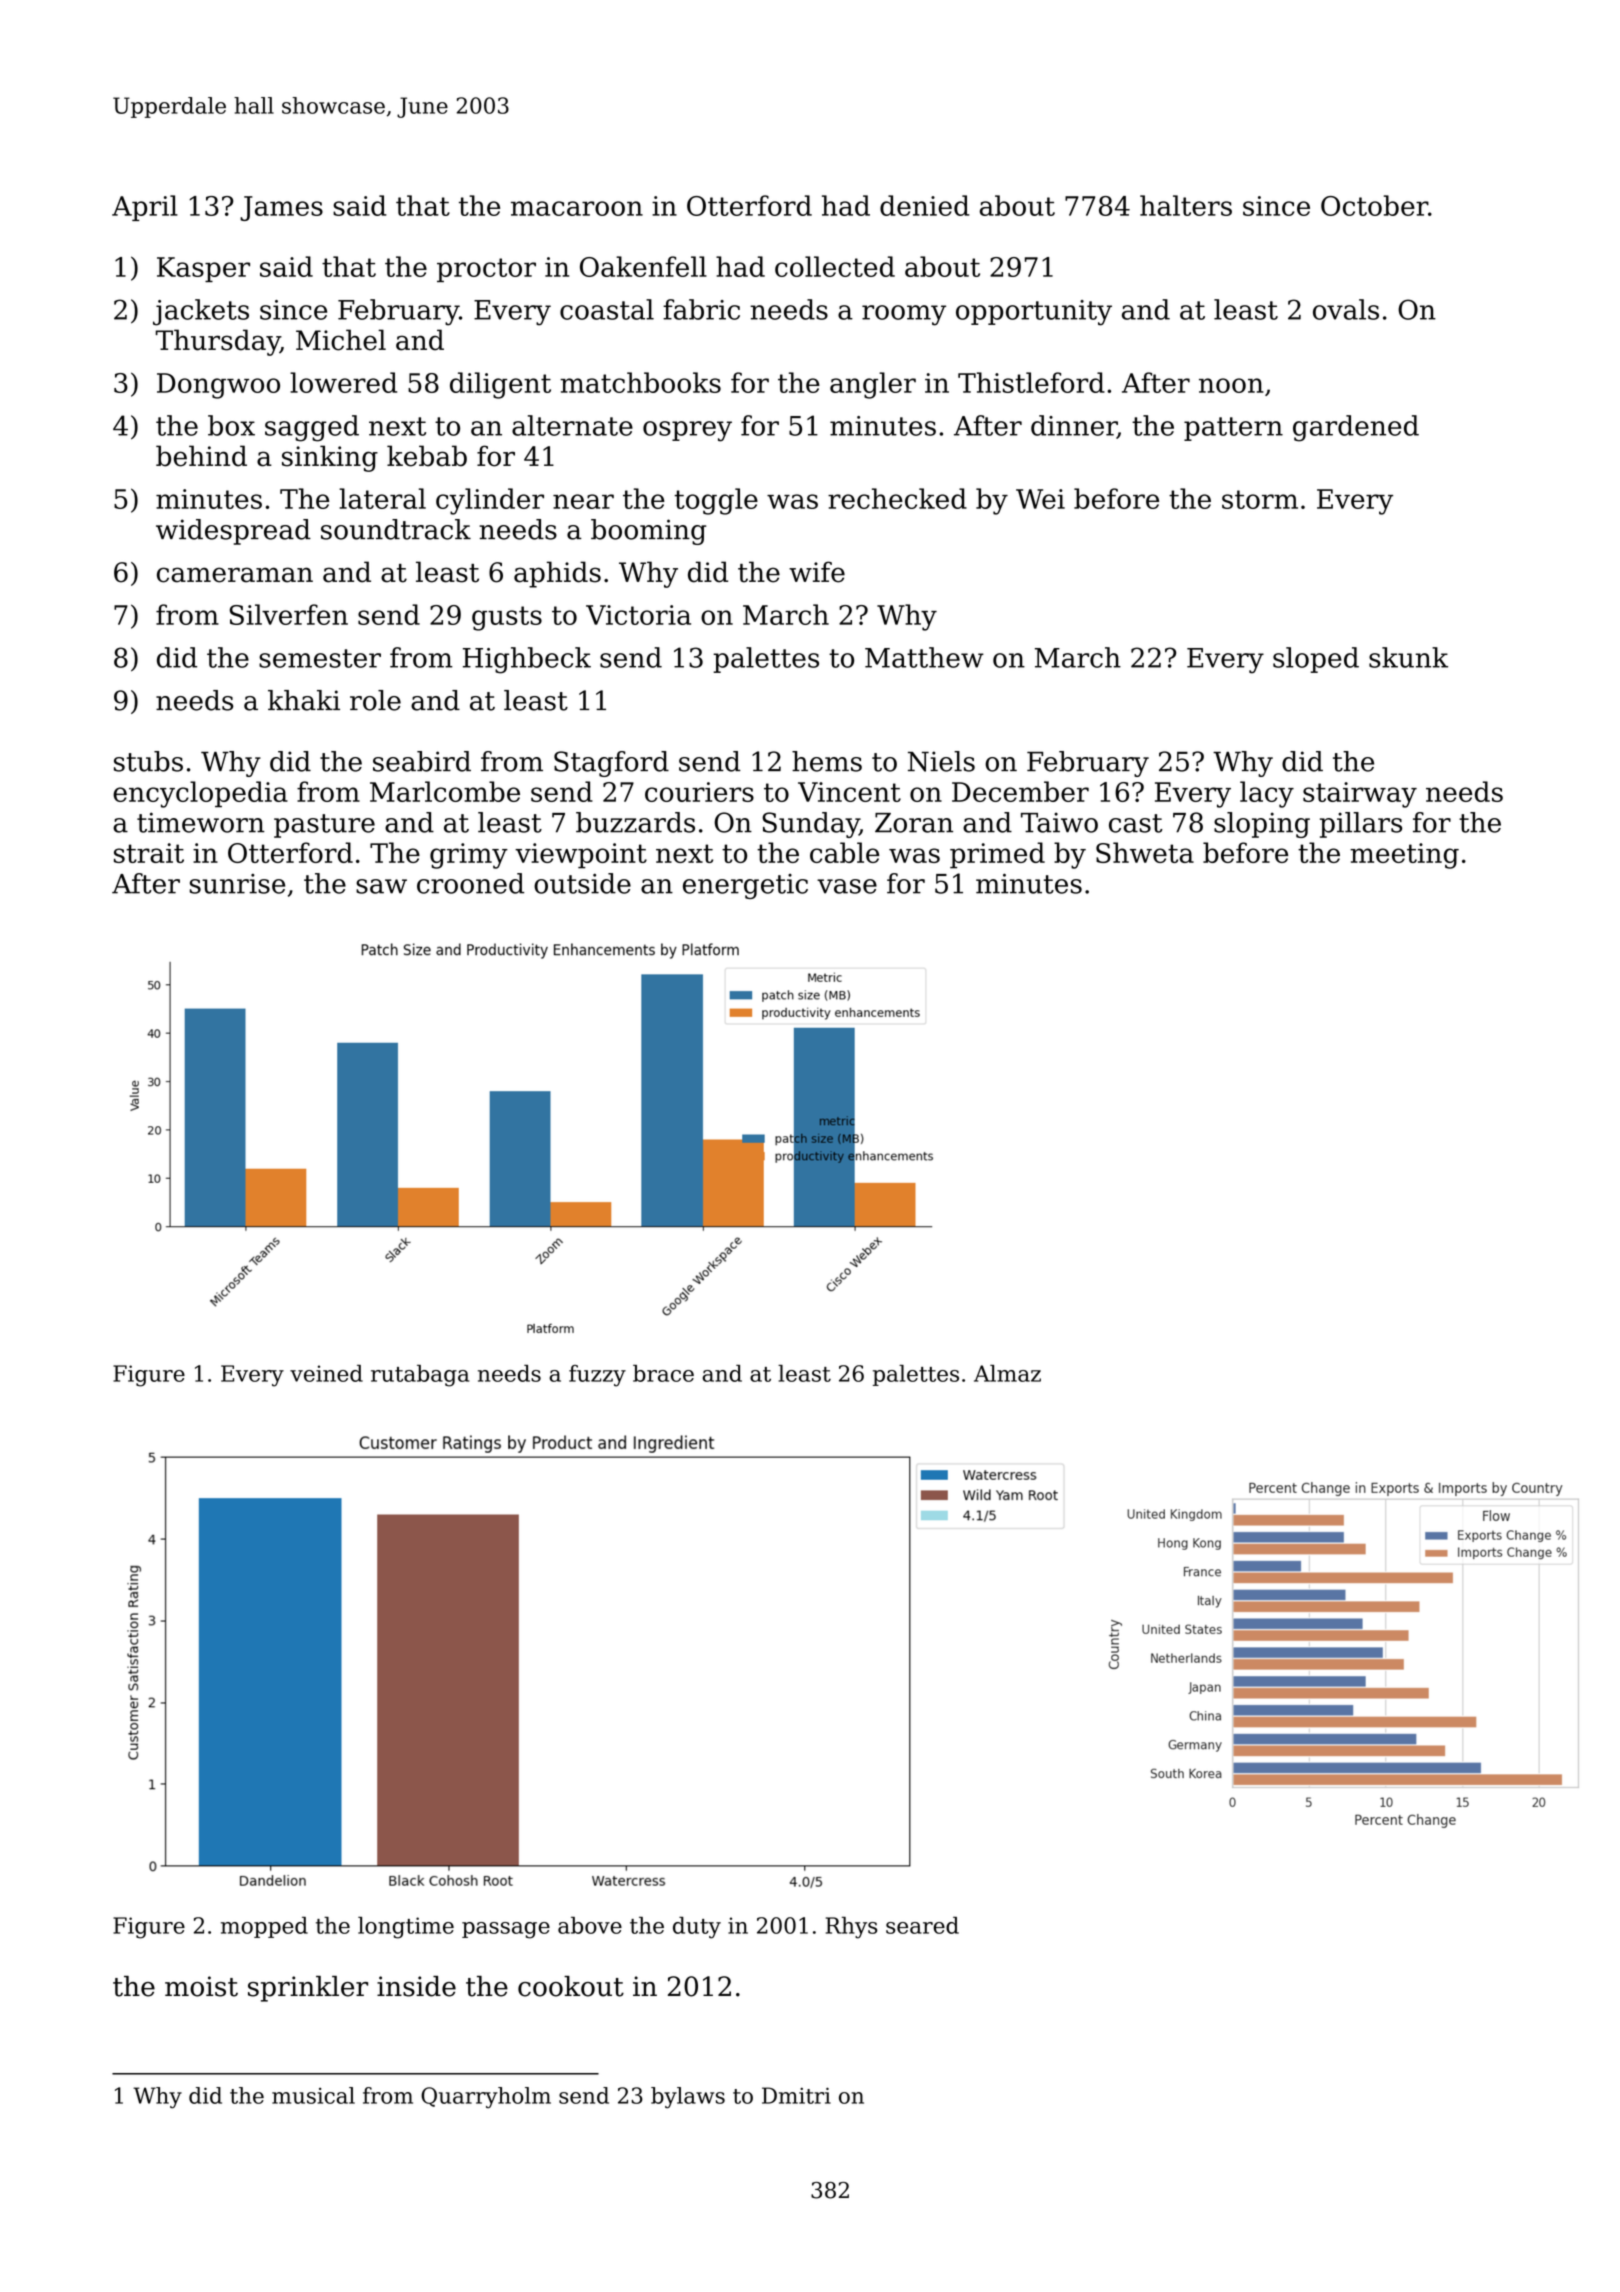  What do you see at coordinates (925, 205) in the screenshot?
I see `denied` at bounding box center [925, 205].
